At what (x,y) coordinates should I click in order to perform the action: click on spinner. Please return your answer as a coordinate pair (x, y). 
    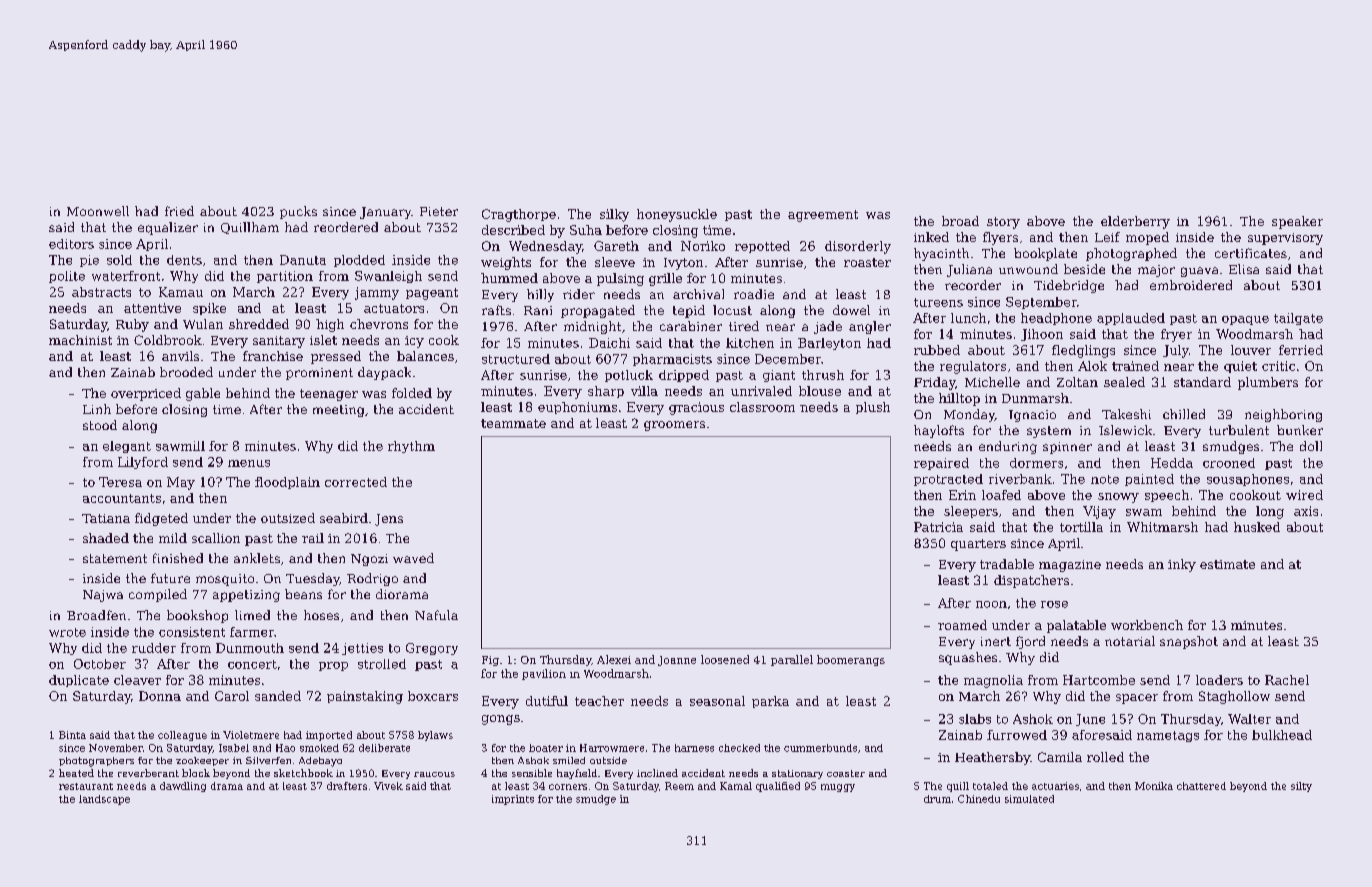
    Looking at the image, I should click on (1067, 448).
